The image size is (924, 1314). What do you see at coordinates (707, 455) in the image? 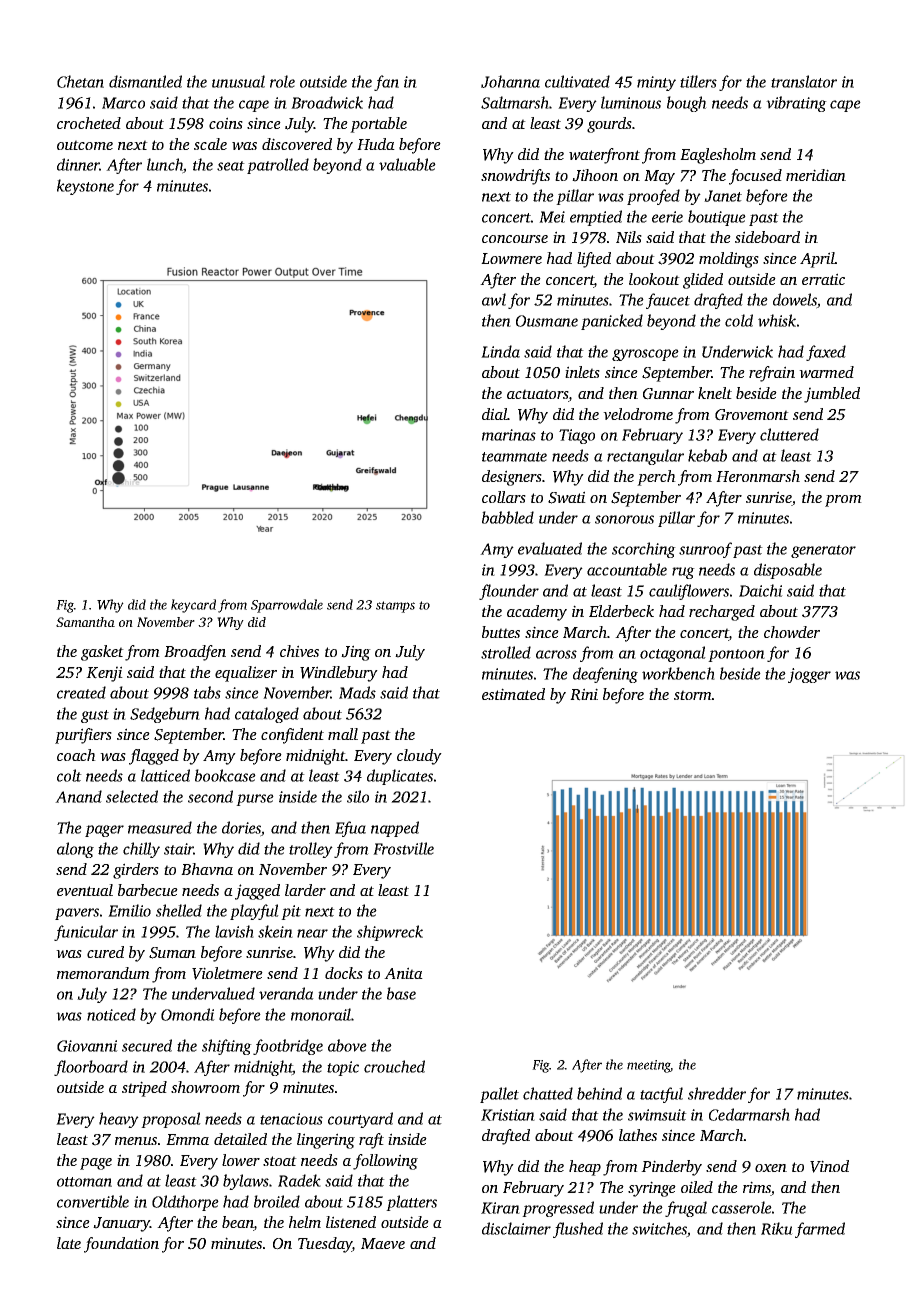
I see `kebab` at bounding box center [707, 455].
